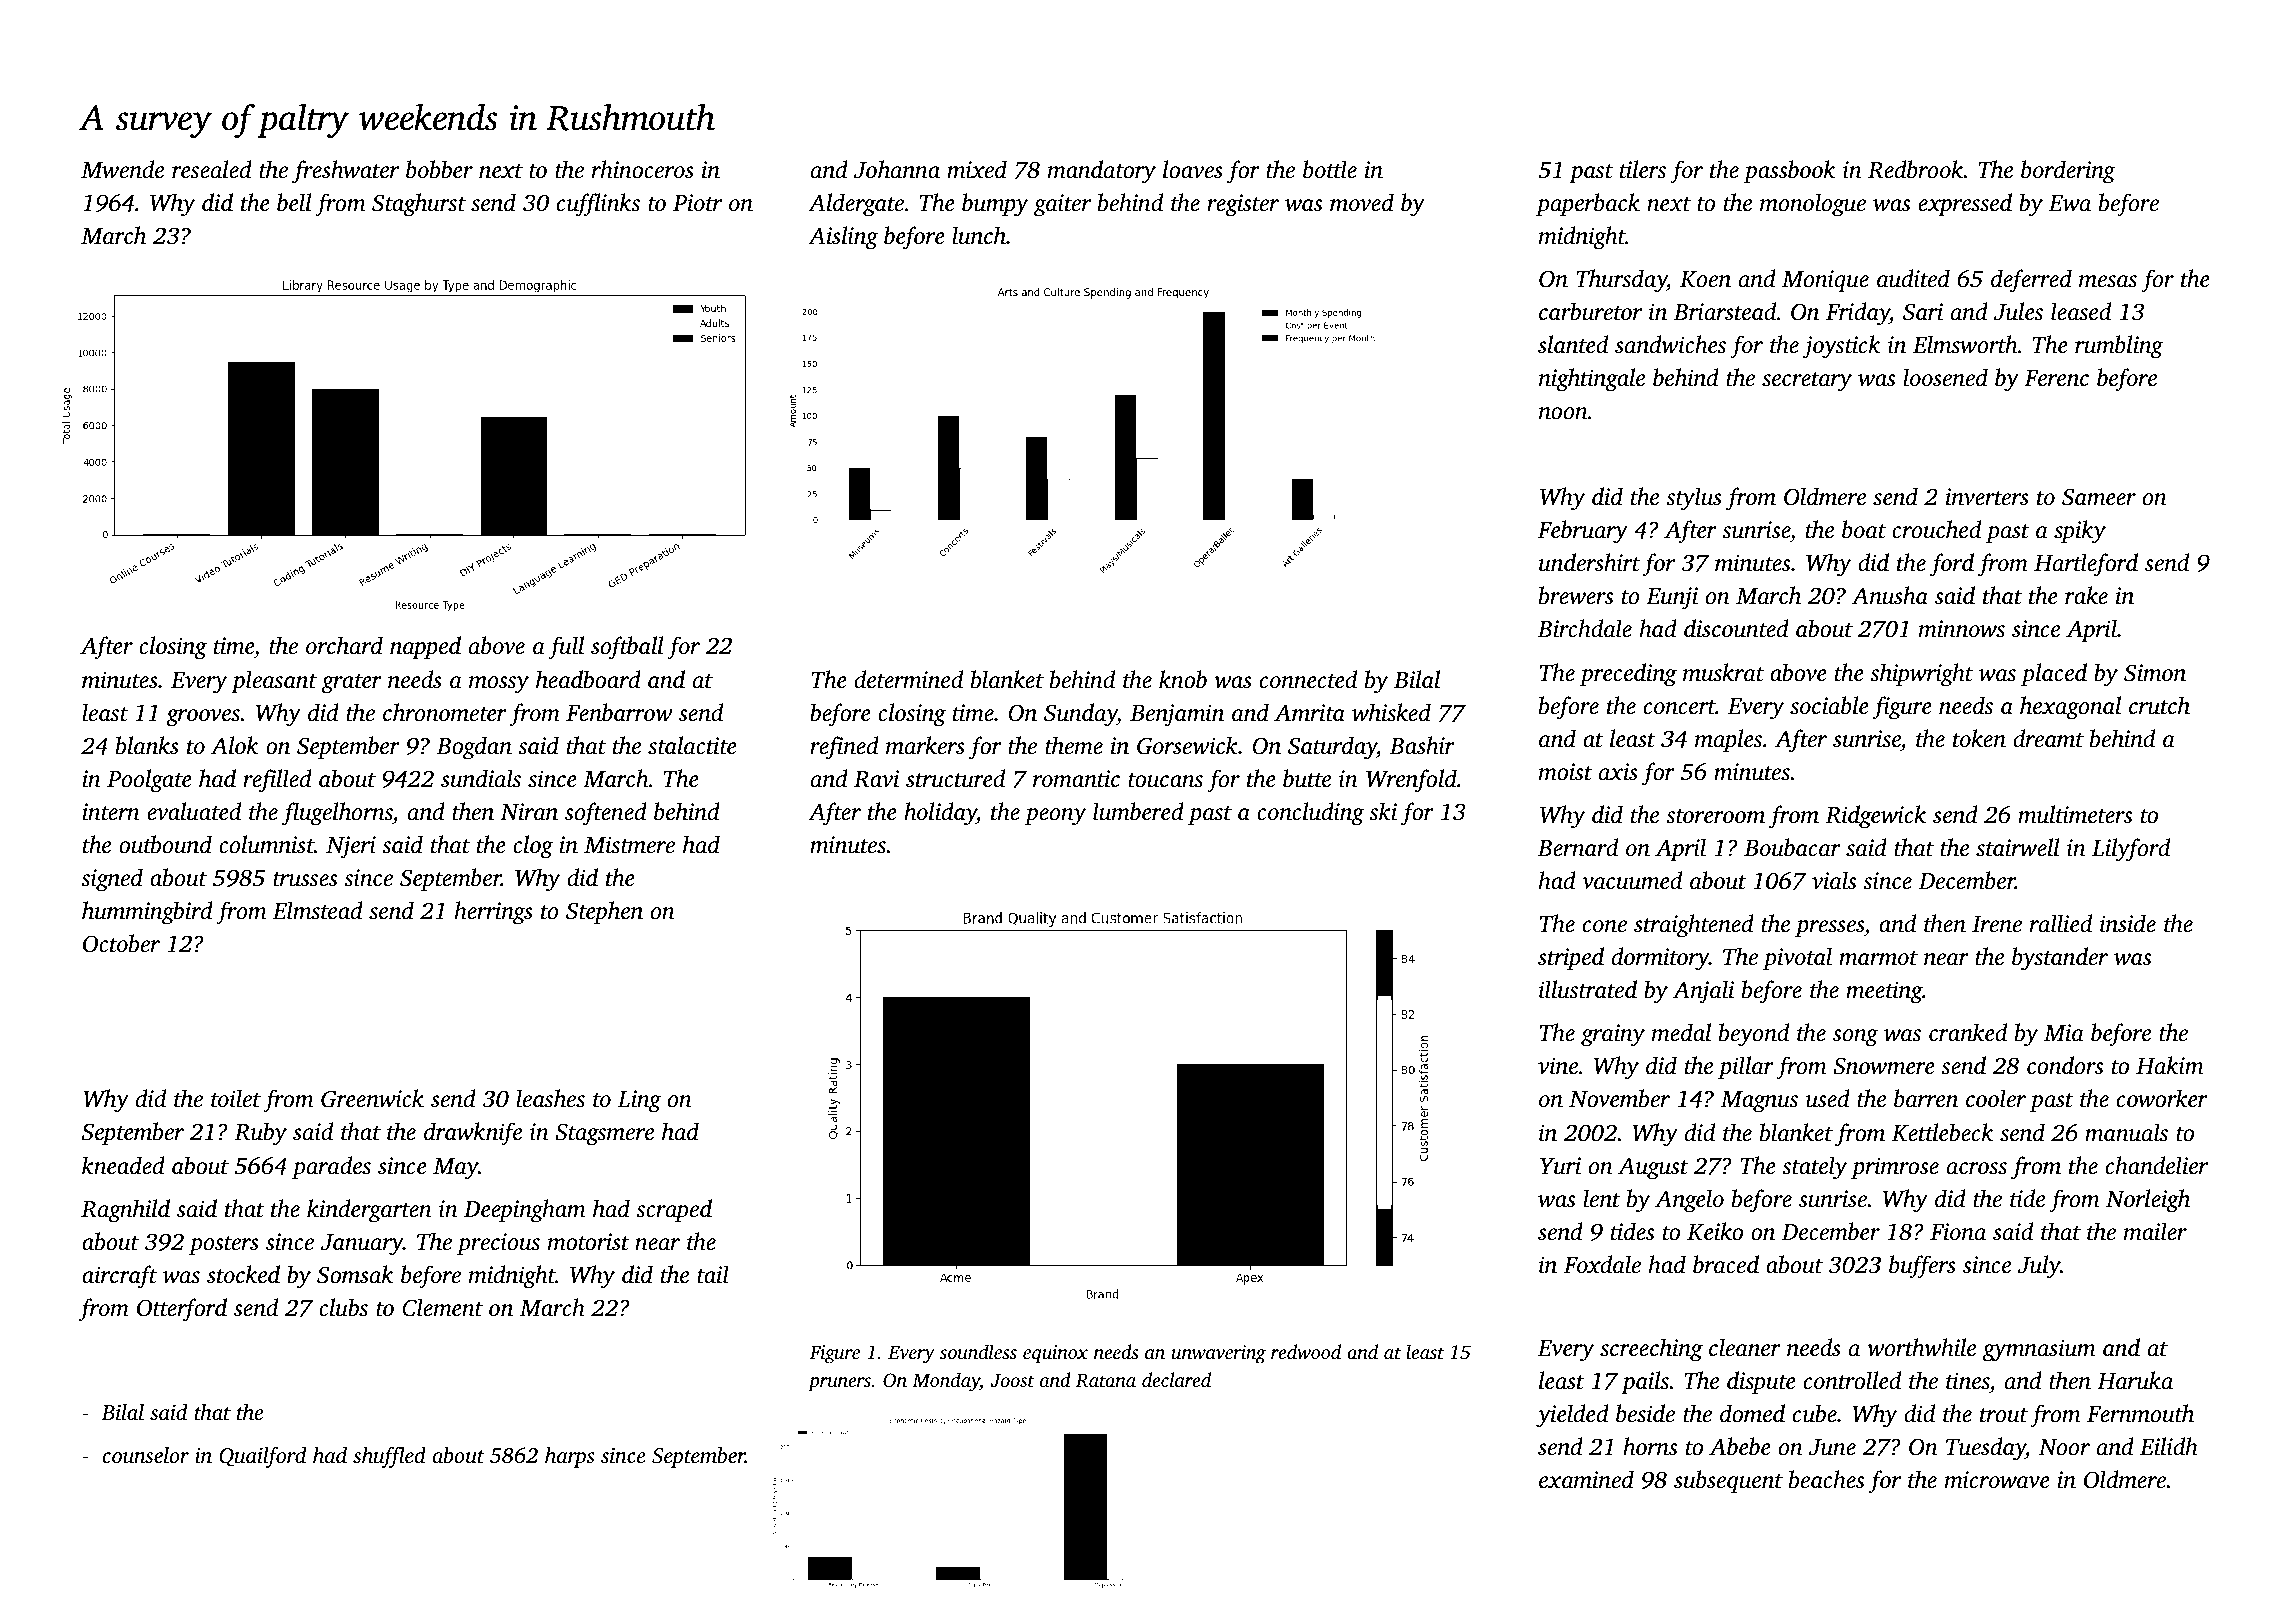 The height and width of the image is (1620, 2292). I want to click on counselor, so click(145, 1455).
